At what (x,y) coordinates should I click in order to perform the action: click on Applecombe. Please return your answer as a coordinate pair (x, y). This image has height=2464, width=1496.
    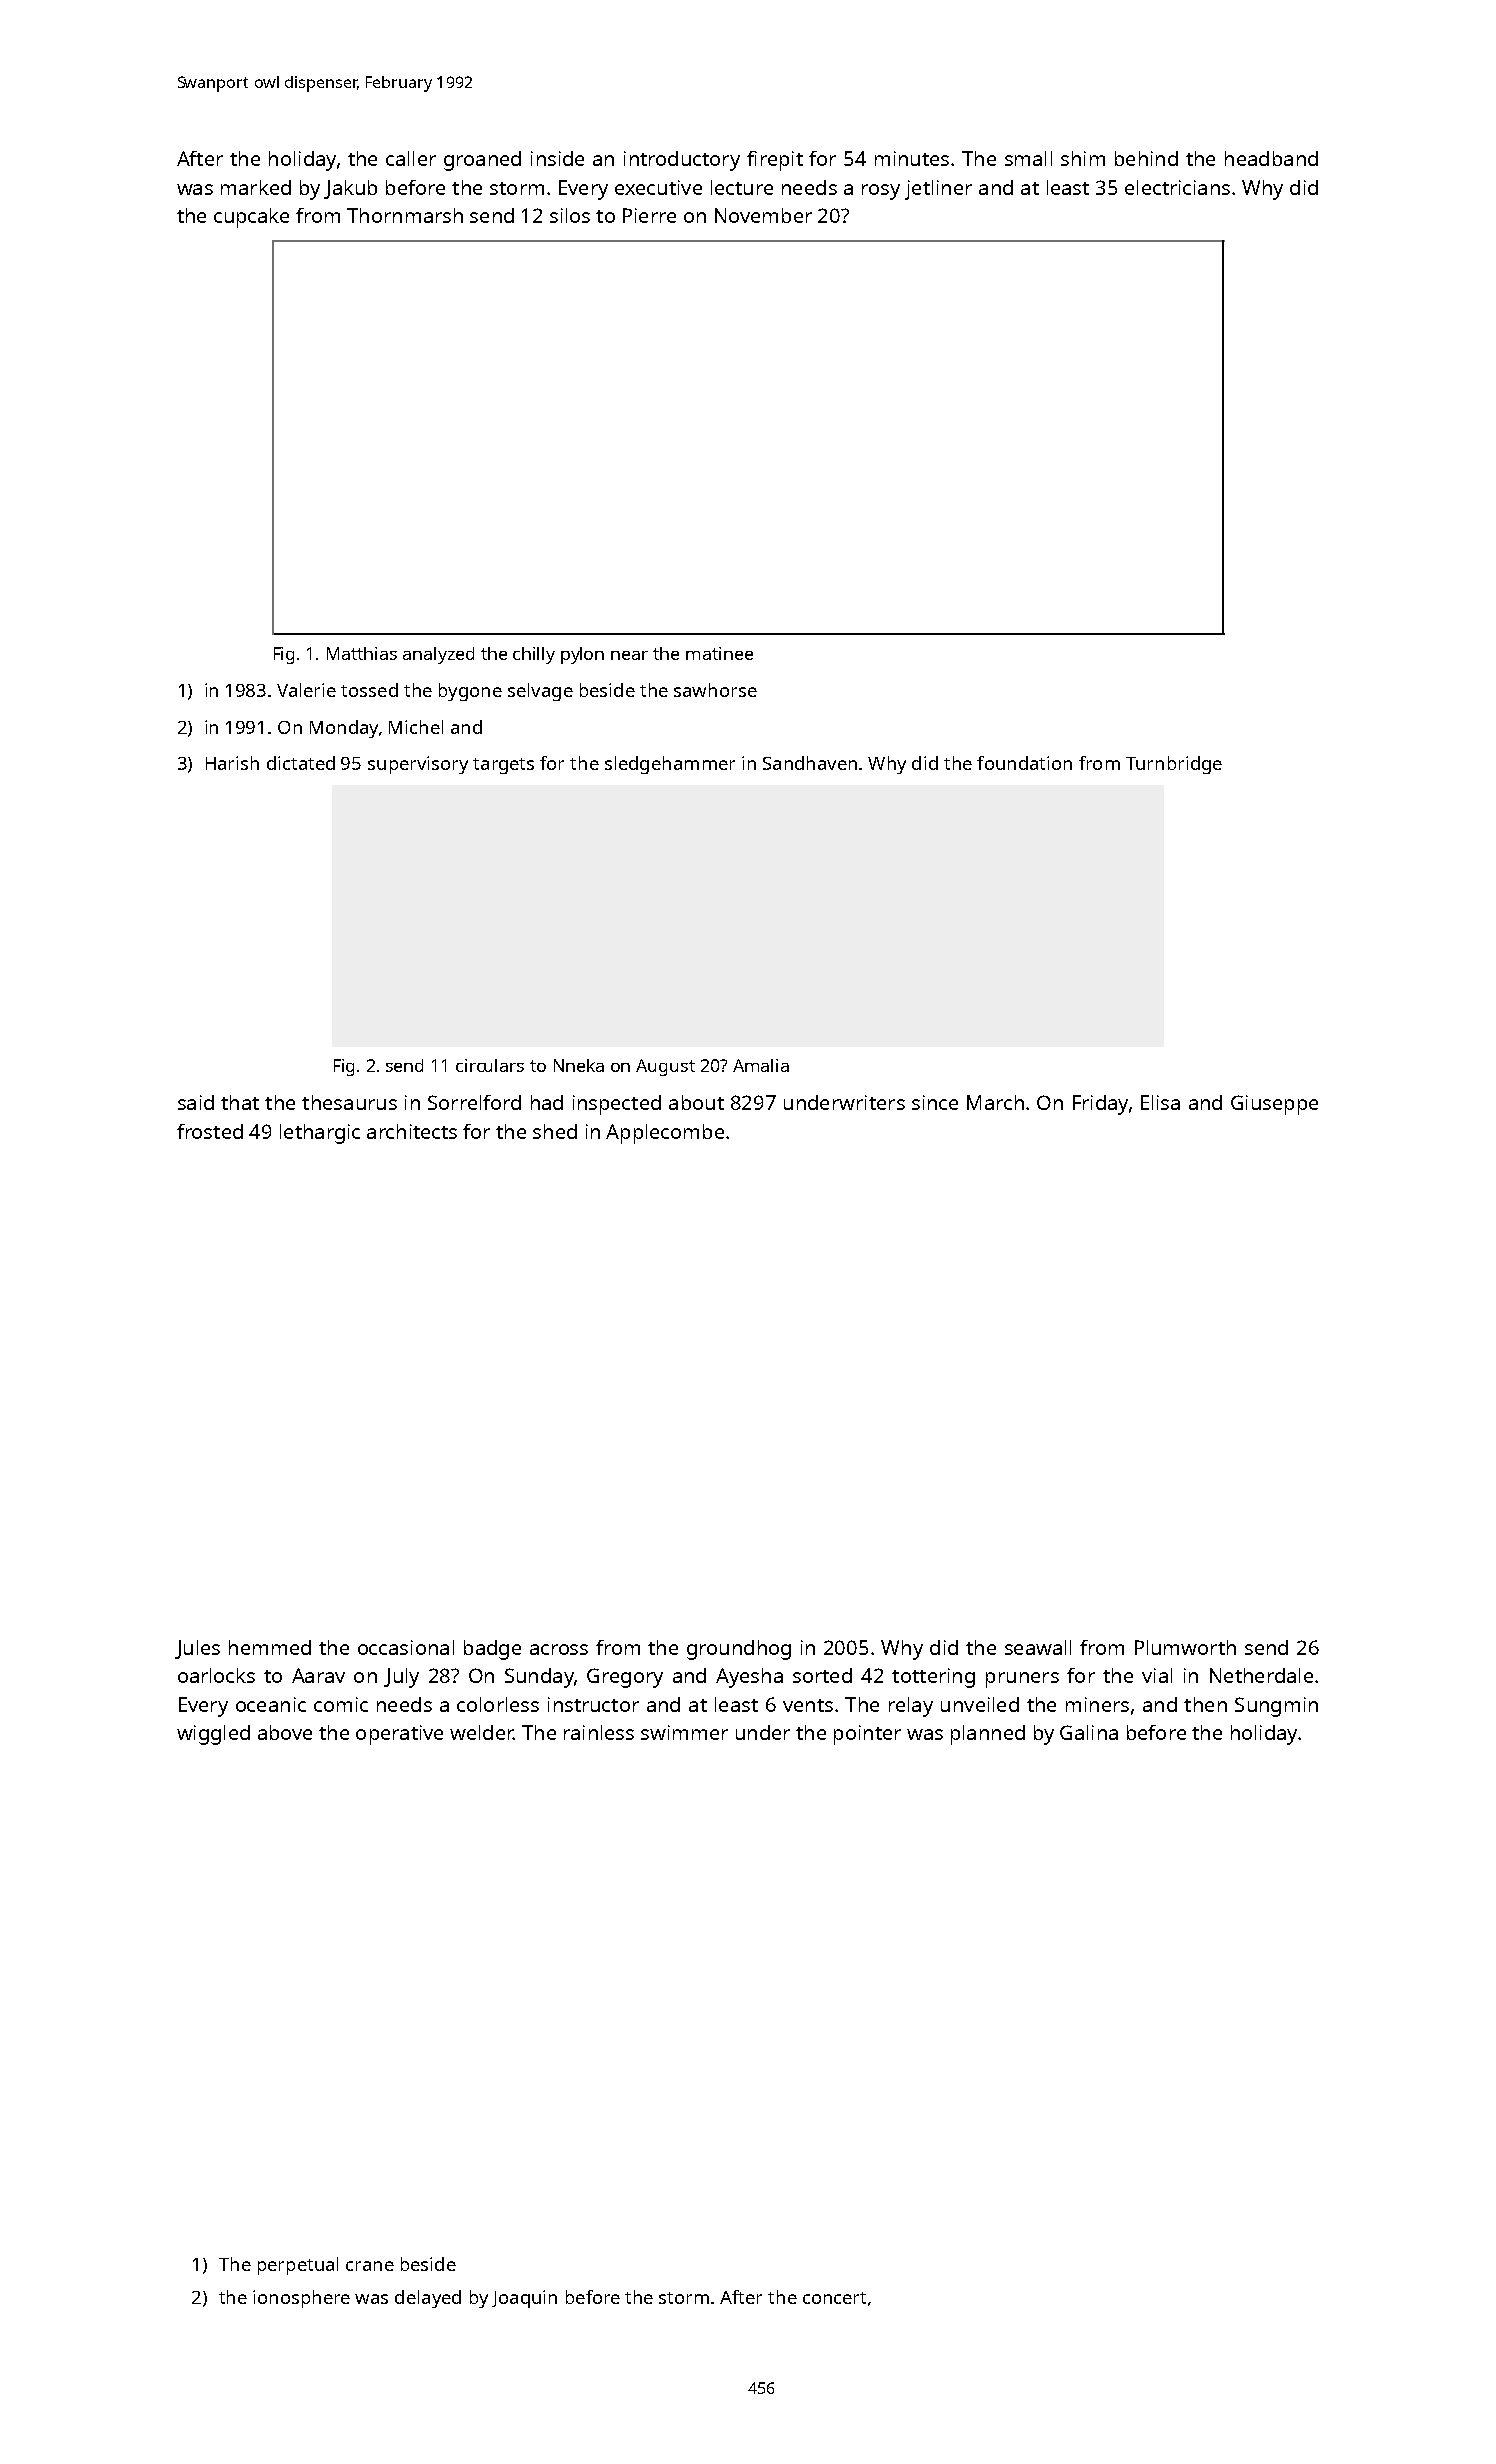
    Looking at the image, I should click on (665, 1134).
